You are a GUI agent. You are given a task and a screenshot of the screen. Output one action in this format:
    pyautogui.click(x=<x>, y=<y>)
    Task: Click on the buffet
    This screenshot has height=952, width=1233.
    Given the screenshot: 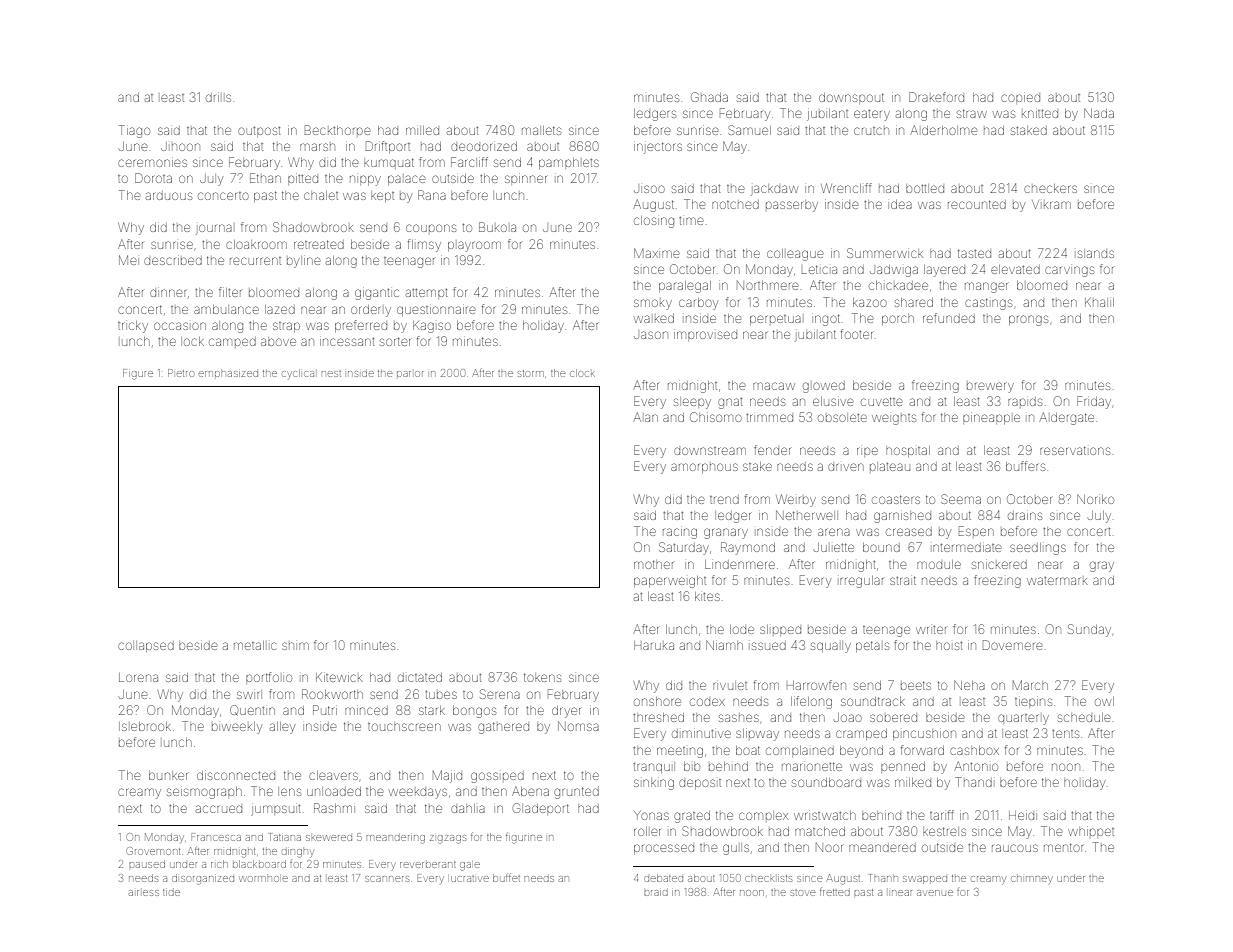 What is the action you would take?
    pyautogui.click(x=506, y=878)
